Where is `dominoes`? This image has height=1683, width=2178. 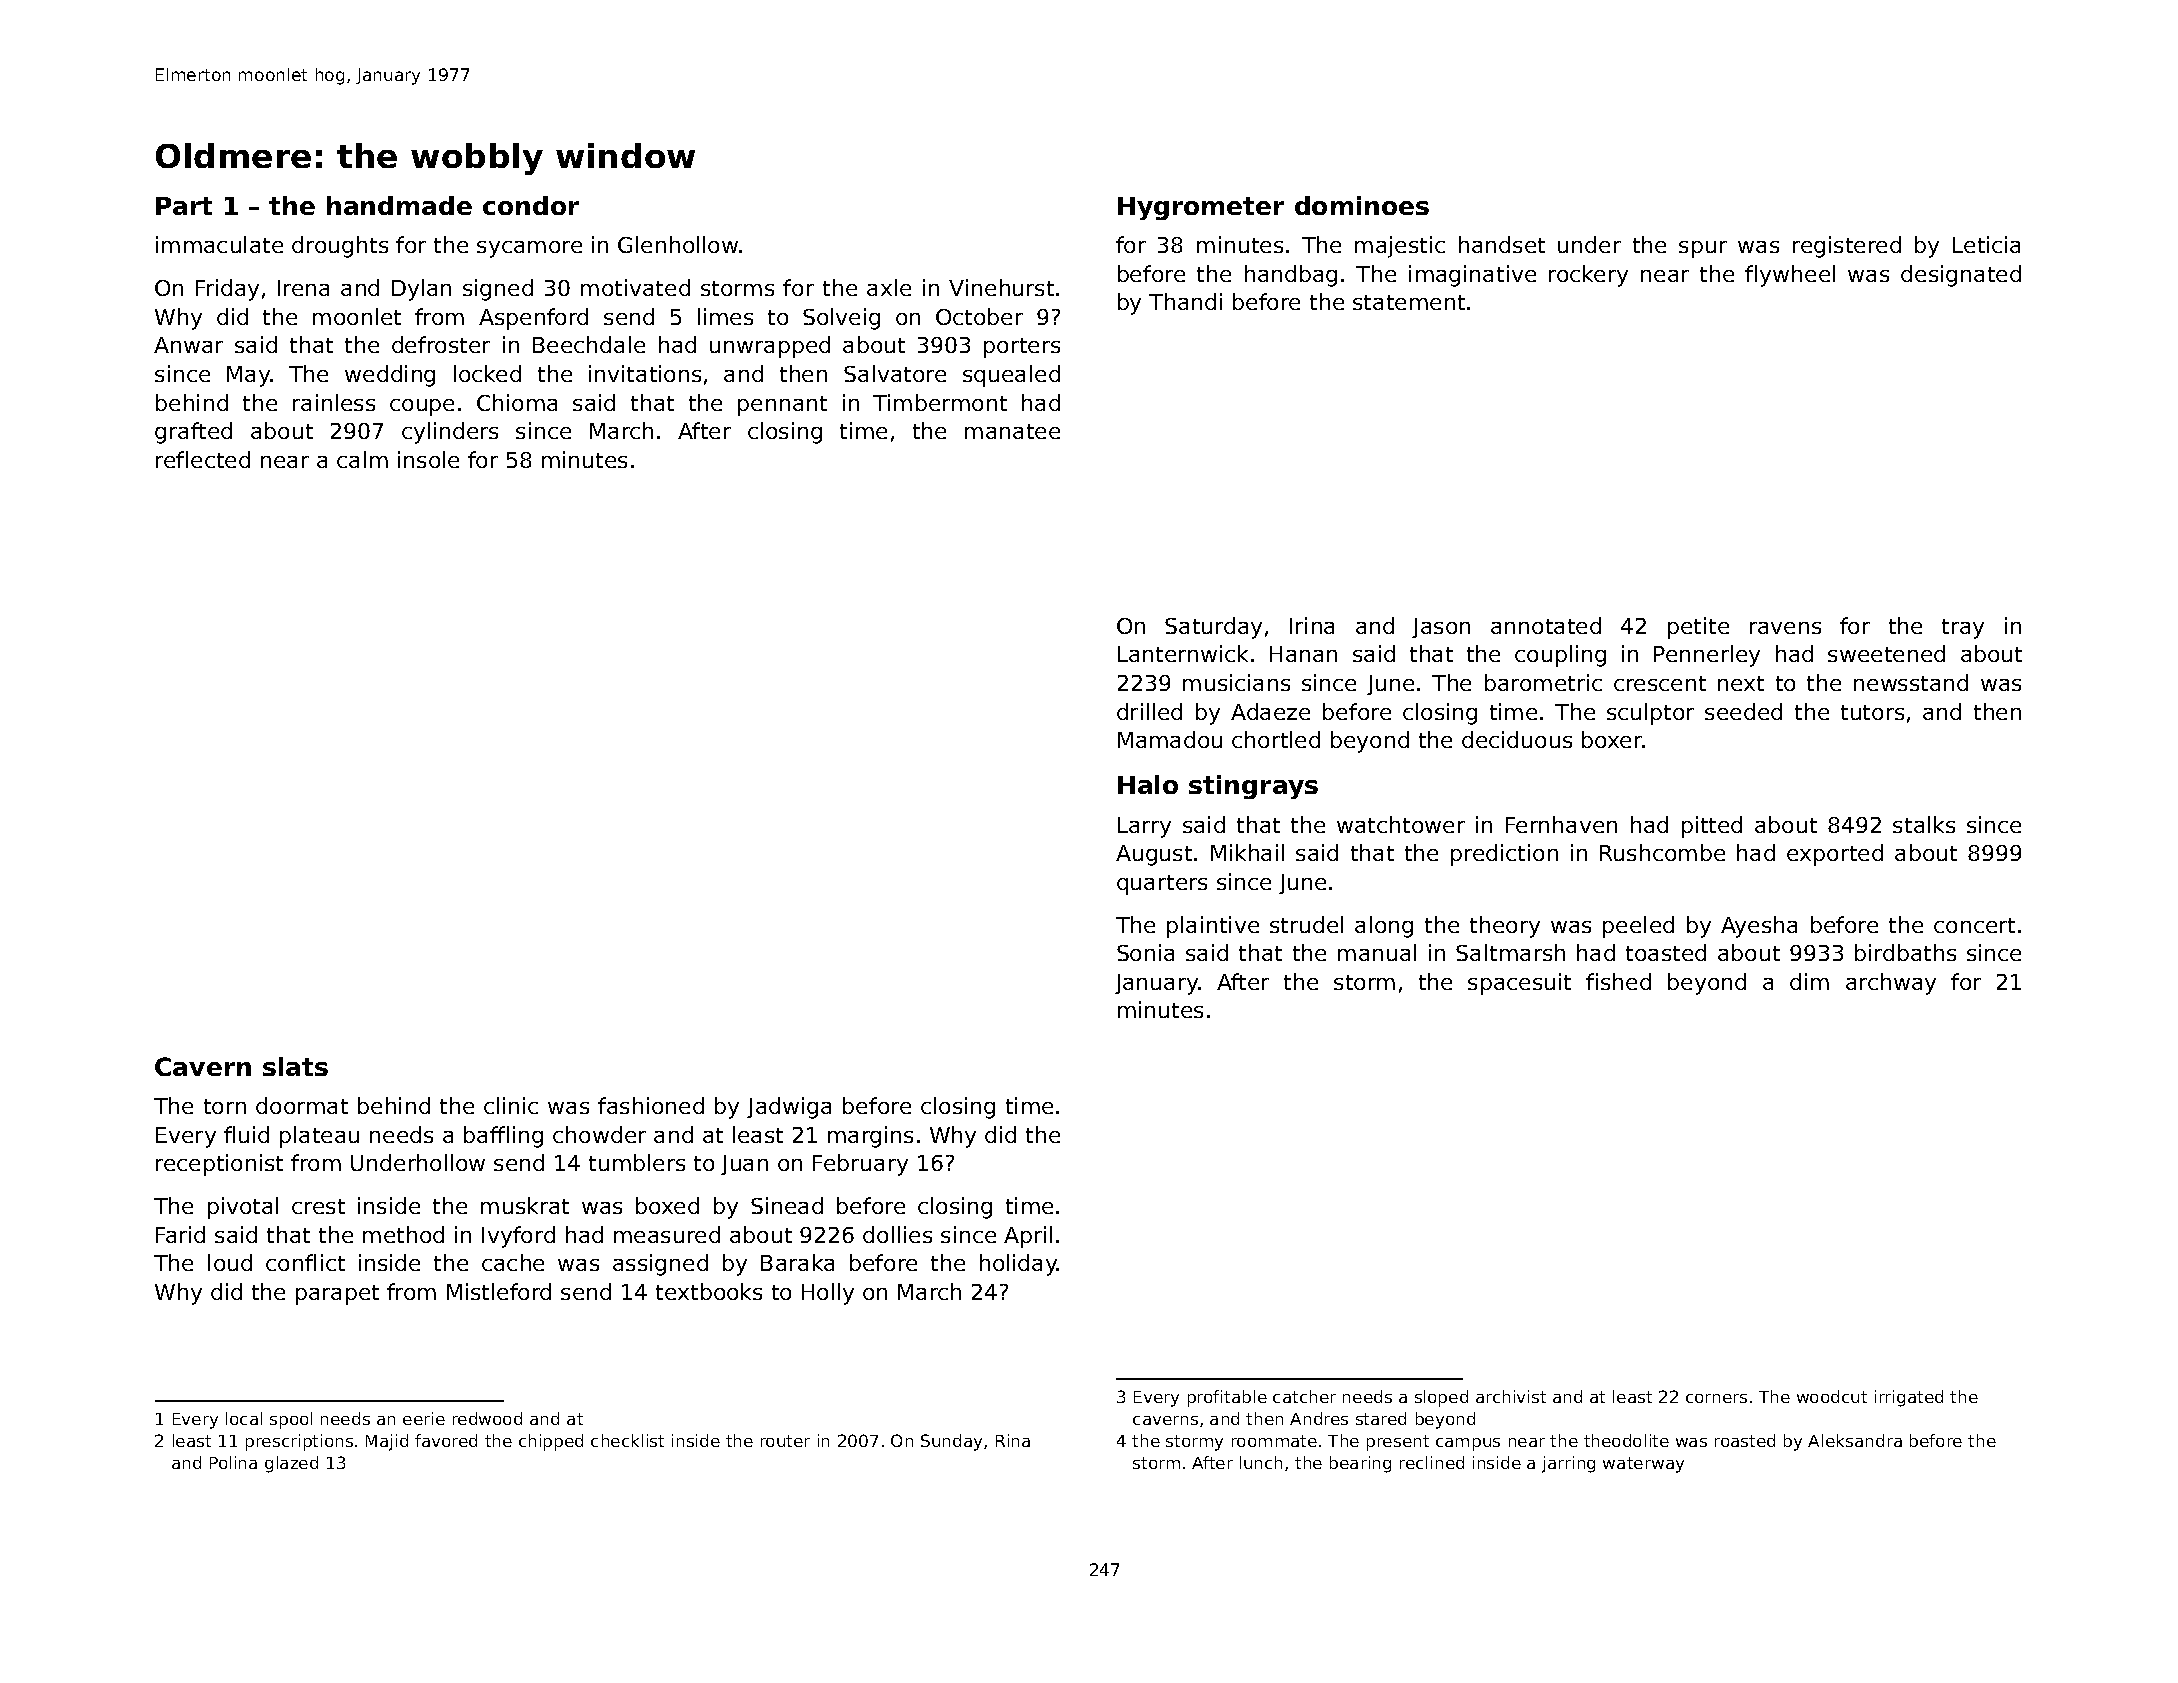
dominoes is located at coordinates (1362, 205).
